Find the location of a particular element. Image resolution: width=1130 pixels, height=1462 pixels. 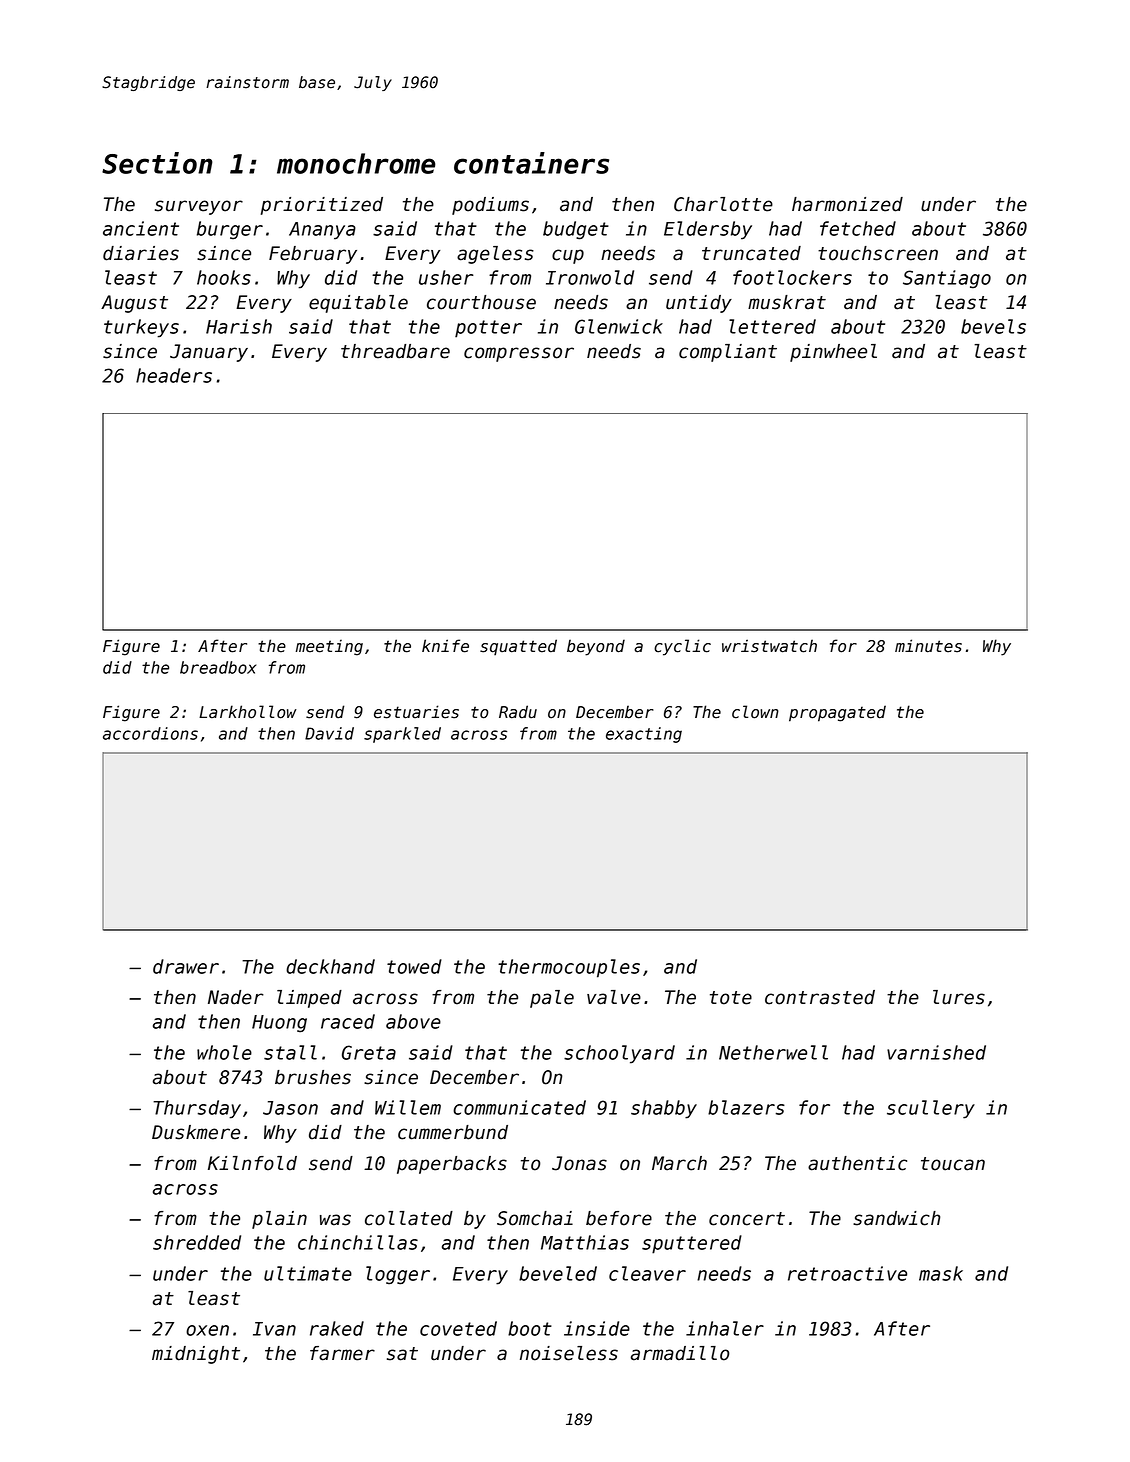

deckhand is located at coordinates (330, 966).
